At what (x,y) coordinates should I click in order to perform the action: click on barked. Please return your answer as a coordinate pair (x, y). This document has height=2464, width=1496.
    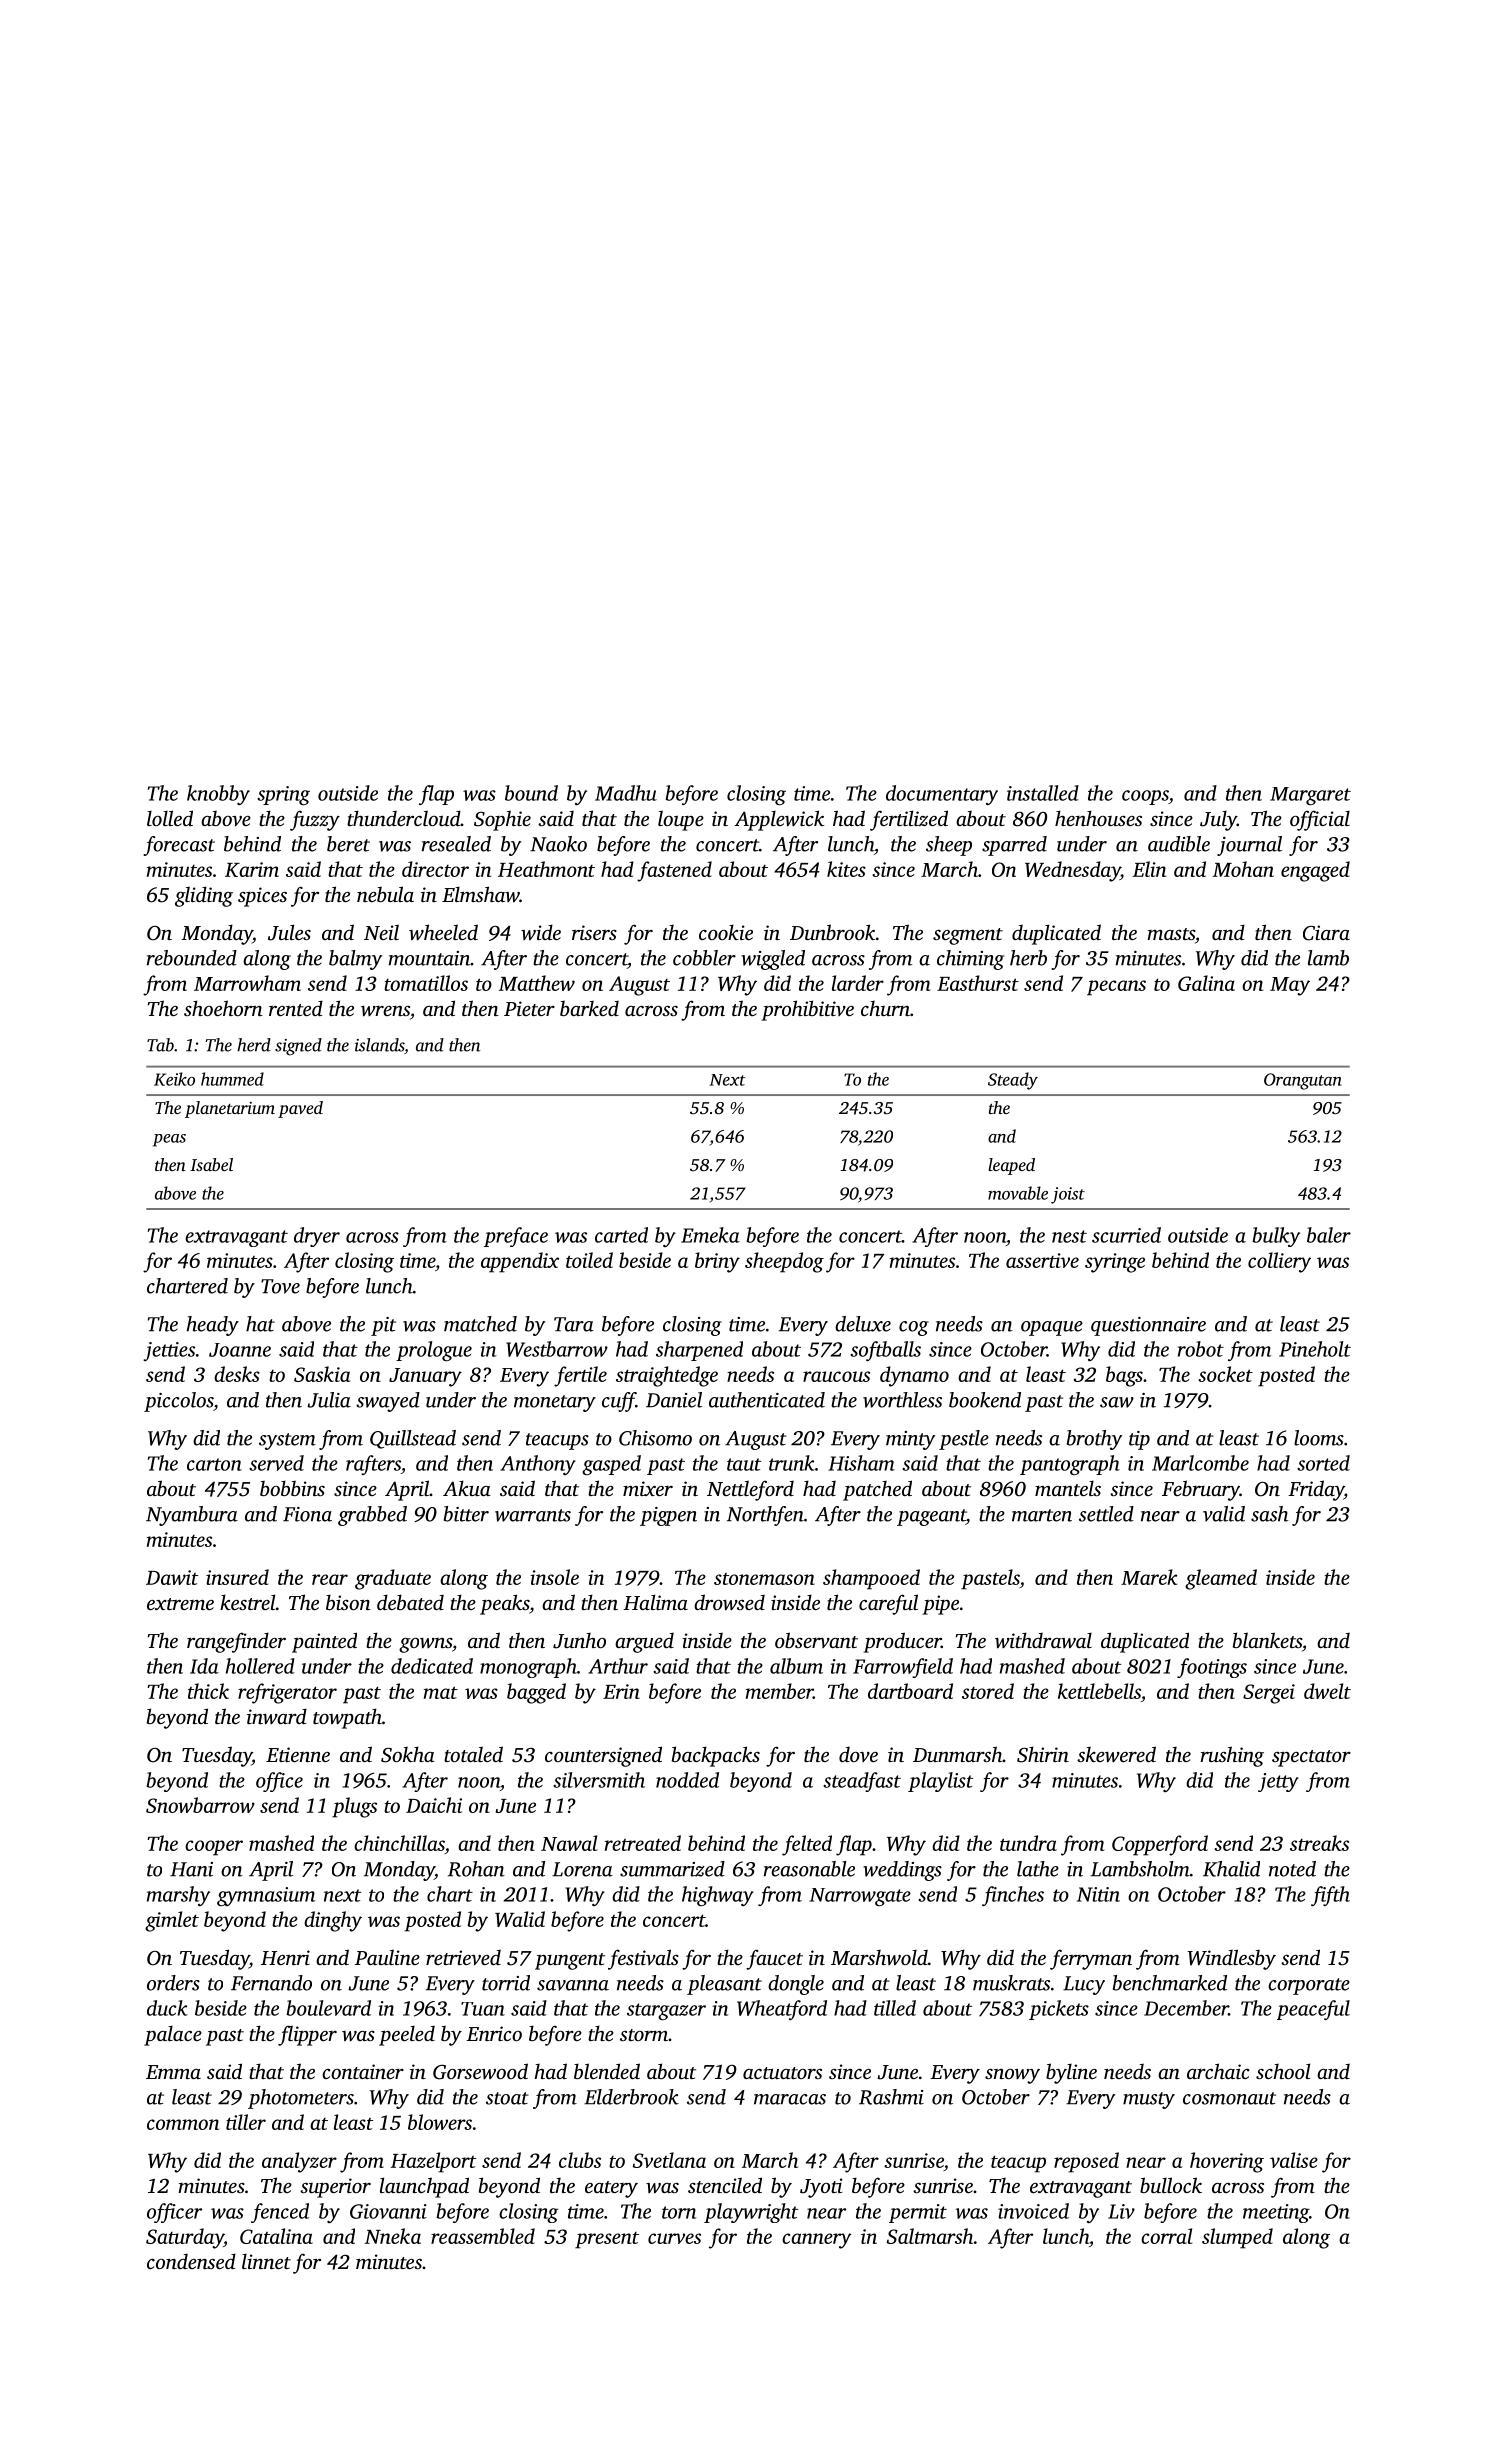
    Looking at the image, I should click on (589, 1008).
